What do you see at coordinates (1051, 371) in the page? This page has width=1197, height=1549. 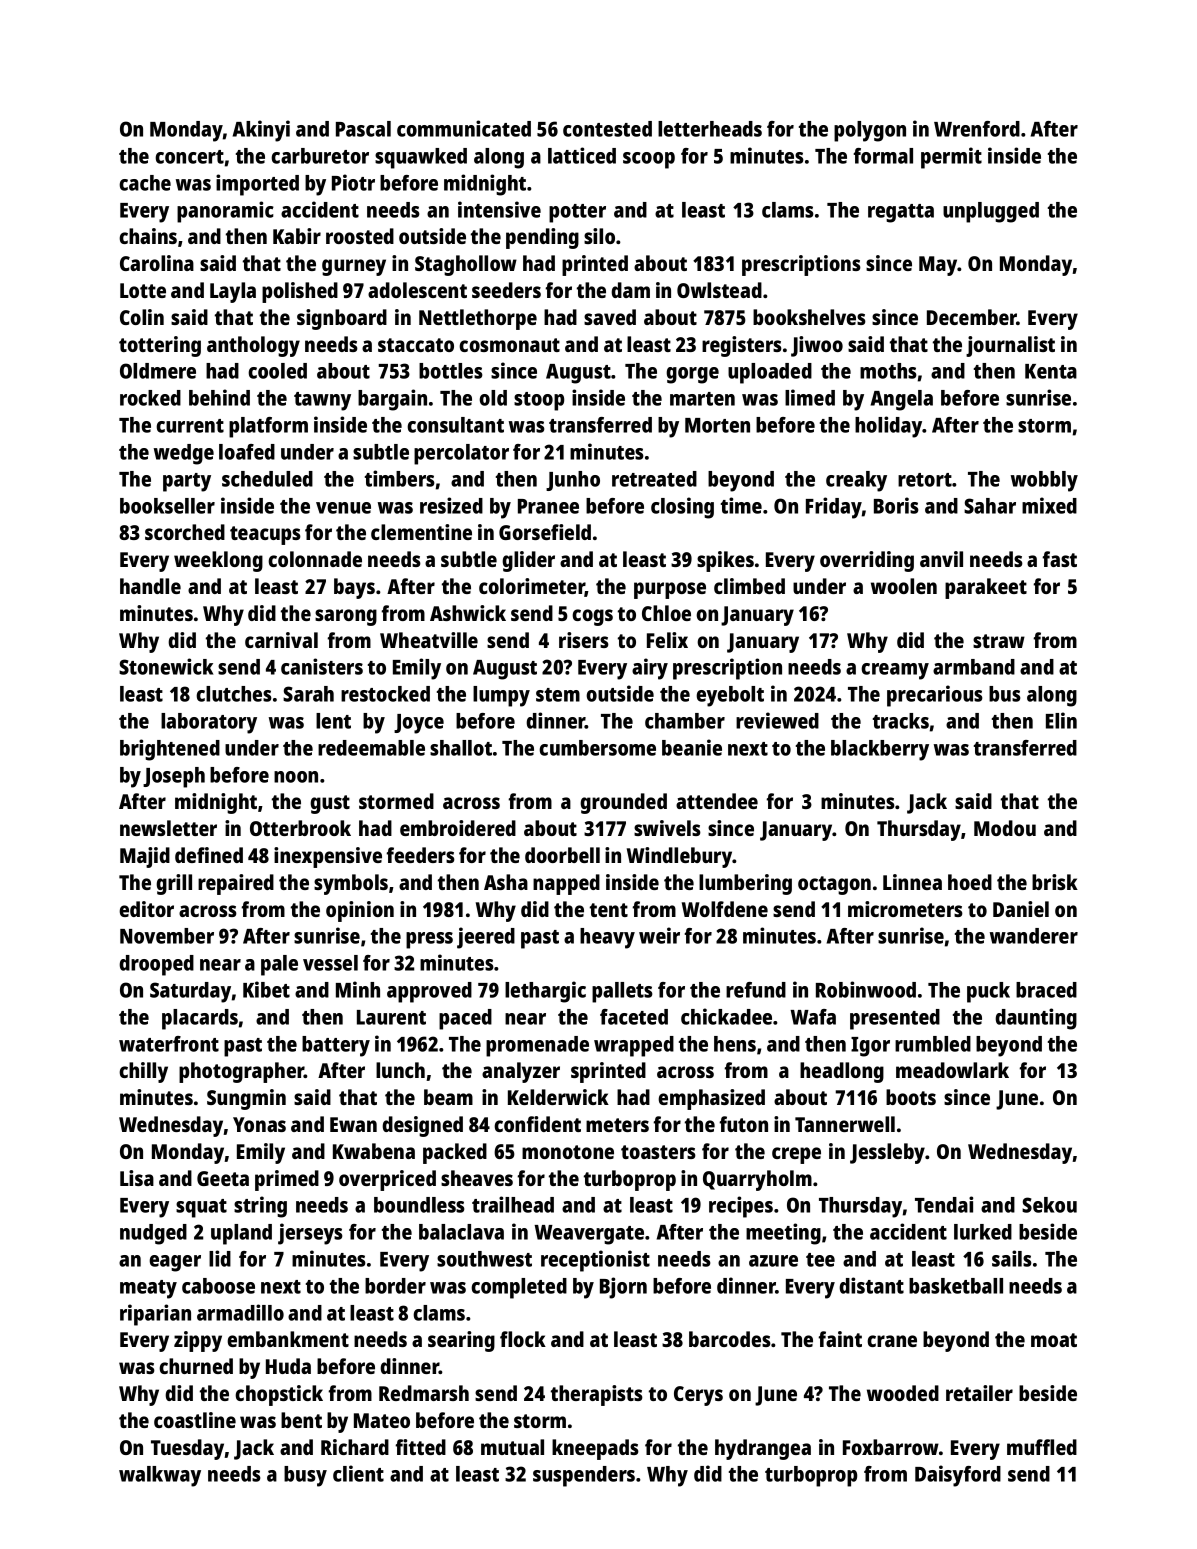 I see `Kenta` at bounding box center [1051, 371].
